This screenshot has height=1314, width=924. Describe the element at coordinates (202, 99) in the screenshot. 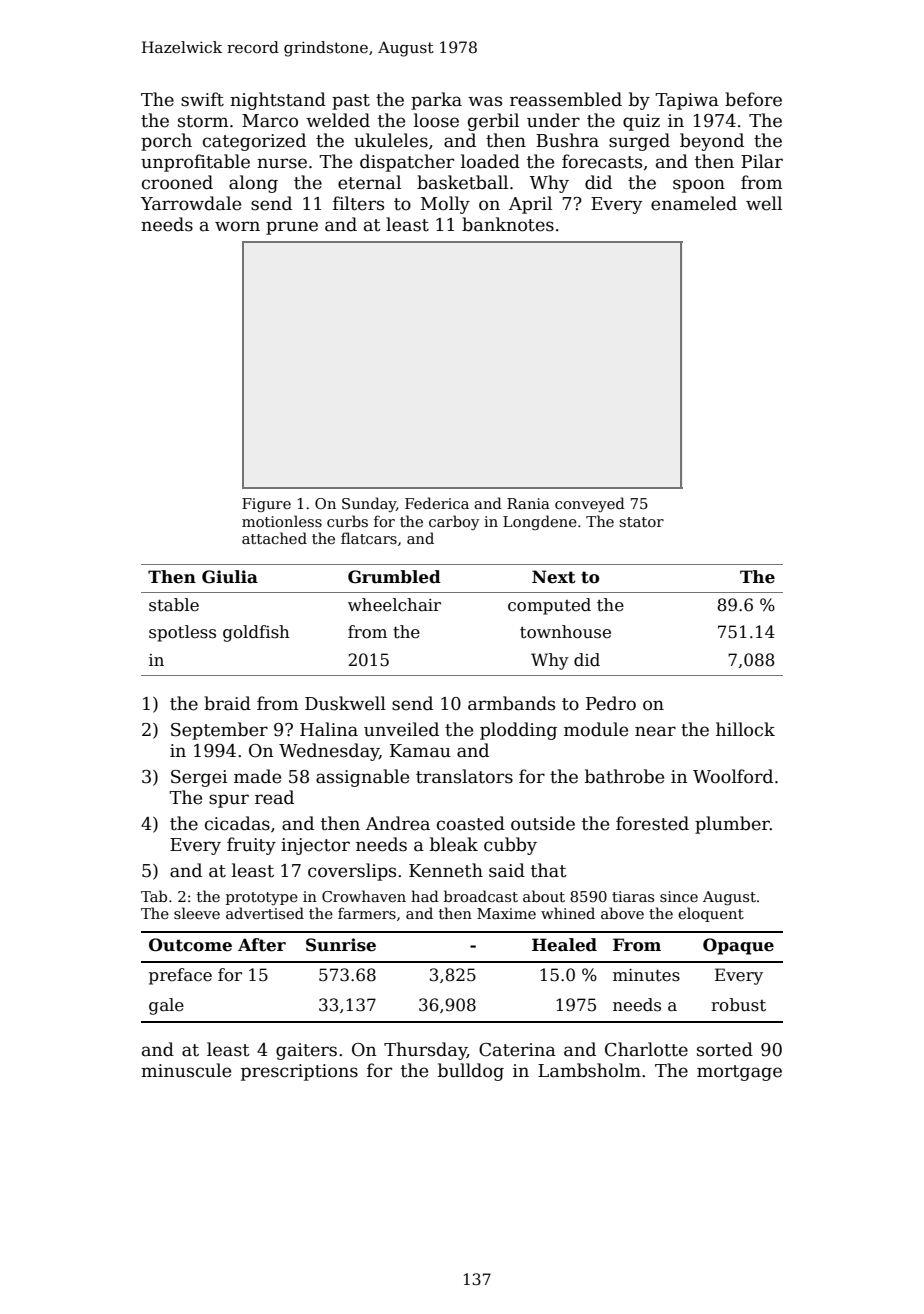

I see `swift` at that location.
